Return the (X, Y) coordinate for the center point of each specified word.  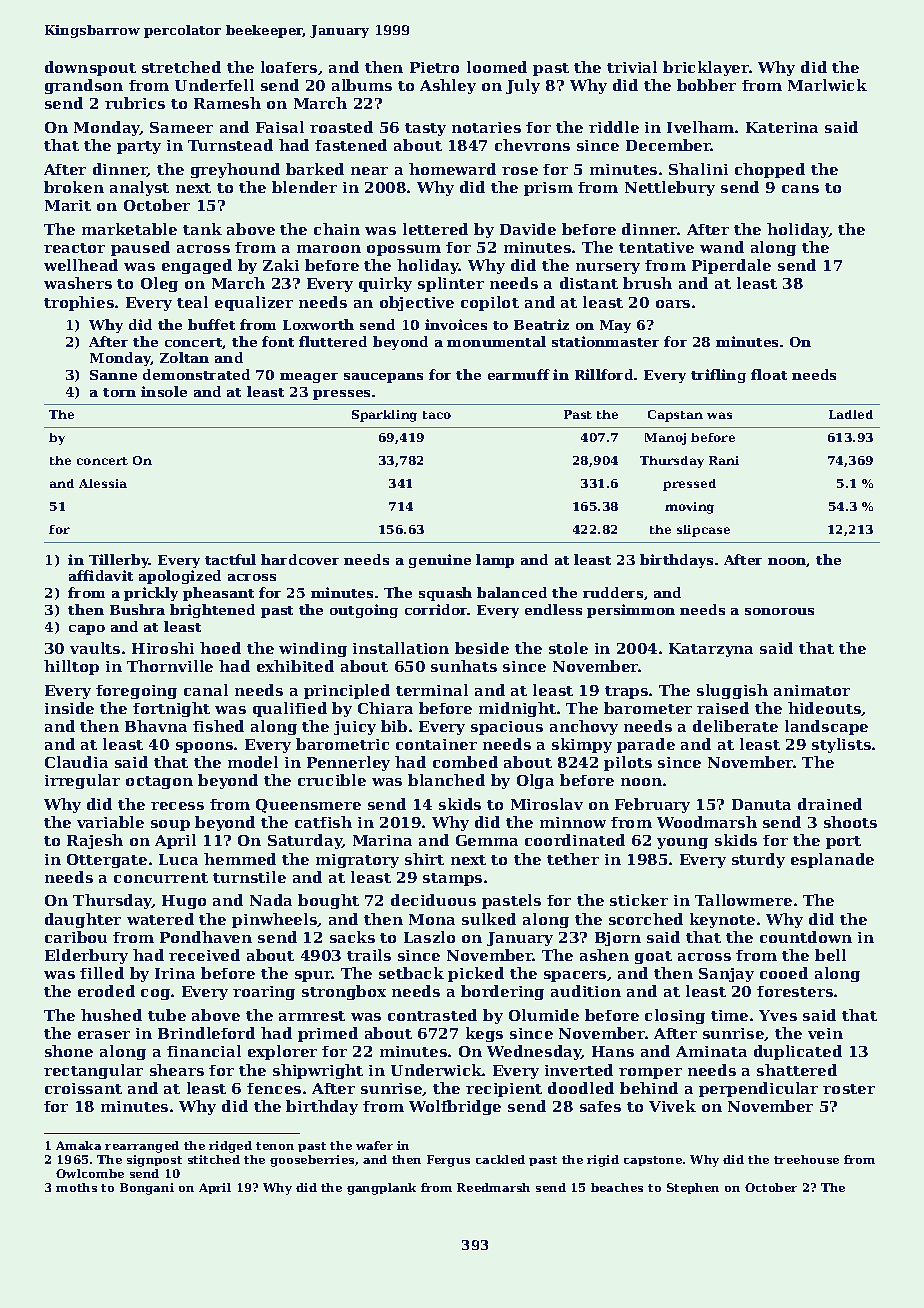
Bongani (147, 1189)
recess (177, 806)
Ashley (448, 86)
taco (437, 415)
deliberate (735, 726)
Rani (724, 460)
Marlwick (827, 85)
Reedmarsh (493, 1187)
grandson (84, 86)
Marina (382, 840)
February (652, 805)
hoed (220, 648)
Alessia (103, 483)
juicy (355, 728)
